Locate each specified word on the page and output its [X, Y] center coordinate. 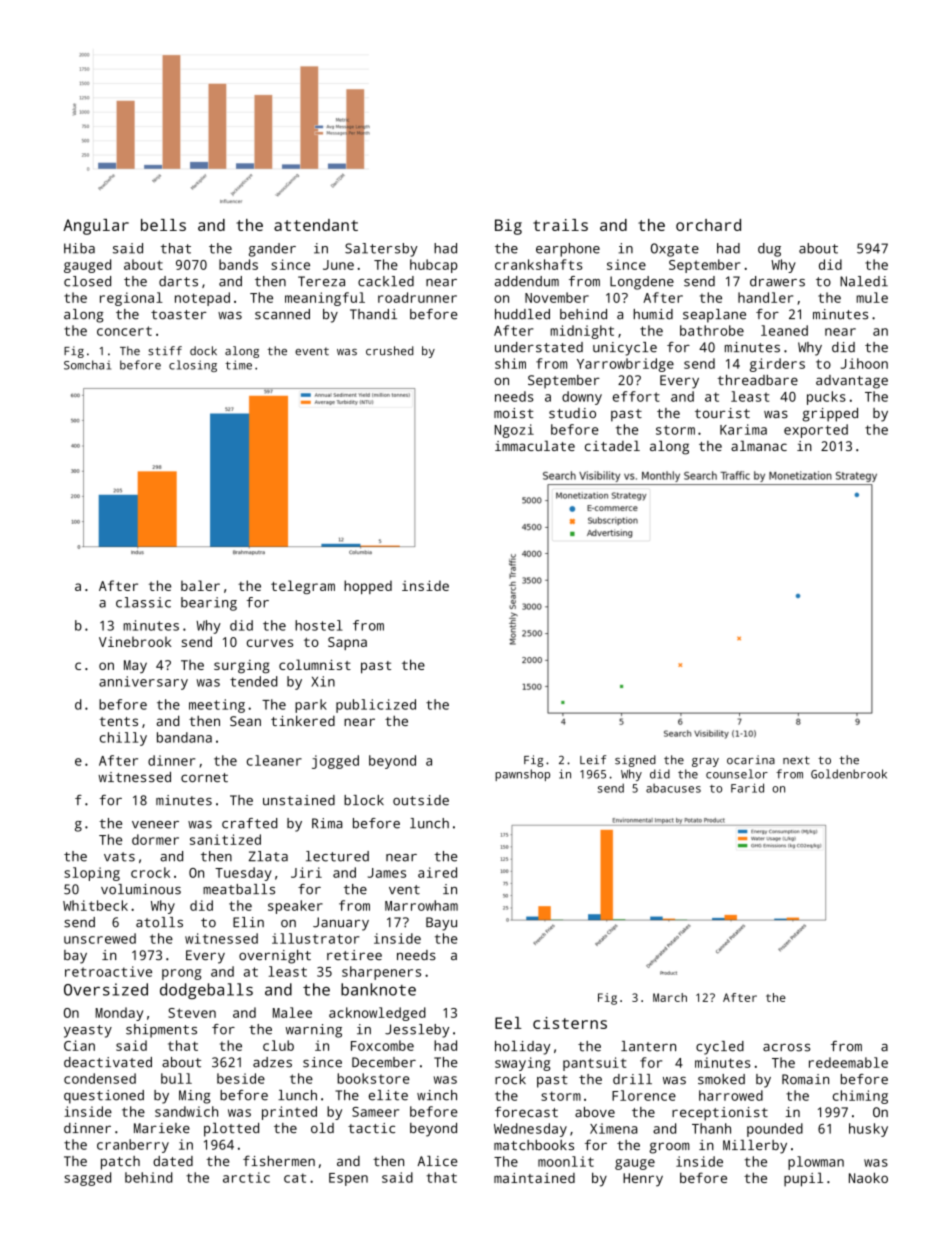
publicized [376, 706]
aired [437, 872]
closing [193, 366]
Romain [805, 1079]
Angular [96, 227]
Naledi [864, 281]
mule [872, 297]
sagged [87, 1179]
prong [181, 974]
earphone [568, 250]
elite [388, 1095]
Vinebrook [135, 641]
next [796, 760]
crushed [389, 351]
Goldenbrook [849, 774]
